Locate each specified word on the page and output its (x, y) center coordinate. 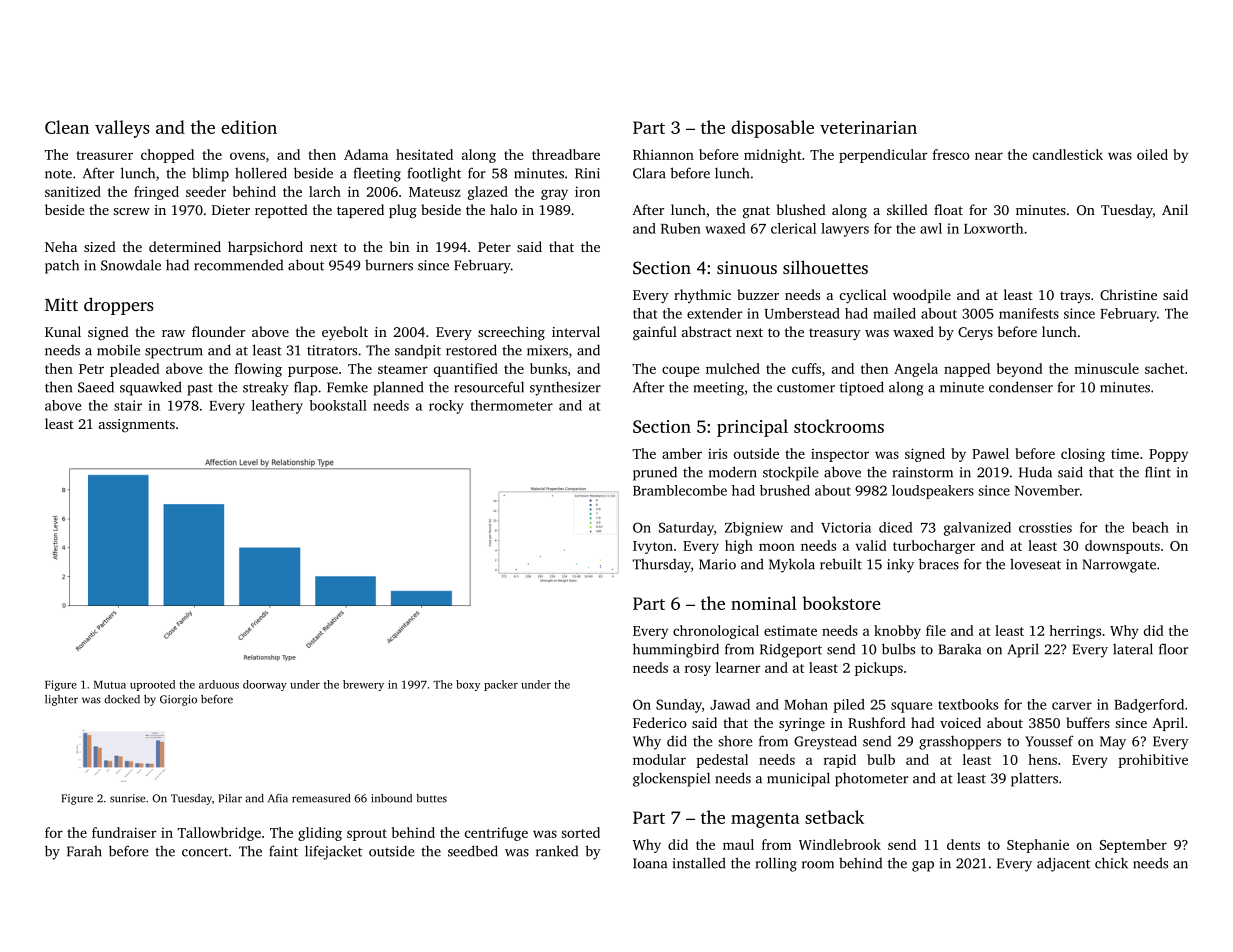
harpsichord (265, 248)
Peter (494, 247)
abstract (707, 331)
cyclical (863, 296)
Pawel (990, 453)
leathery (277, 407)
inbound (391, 798)
